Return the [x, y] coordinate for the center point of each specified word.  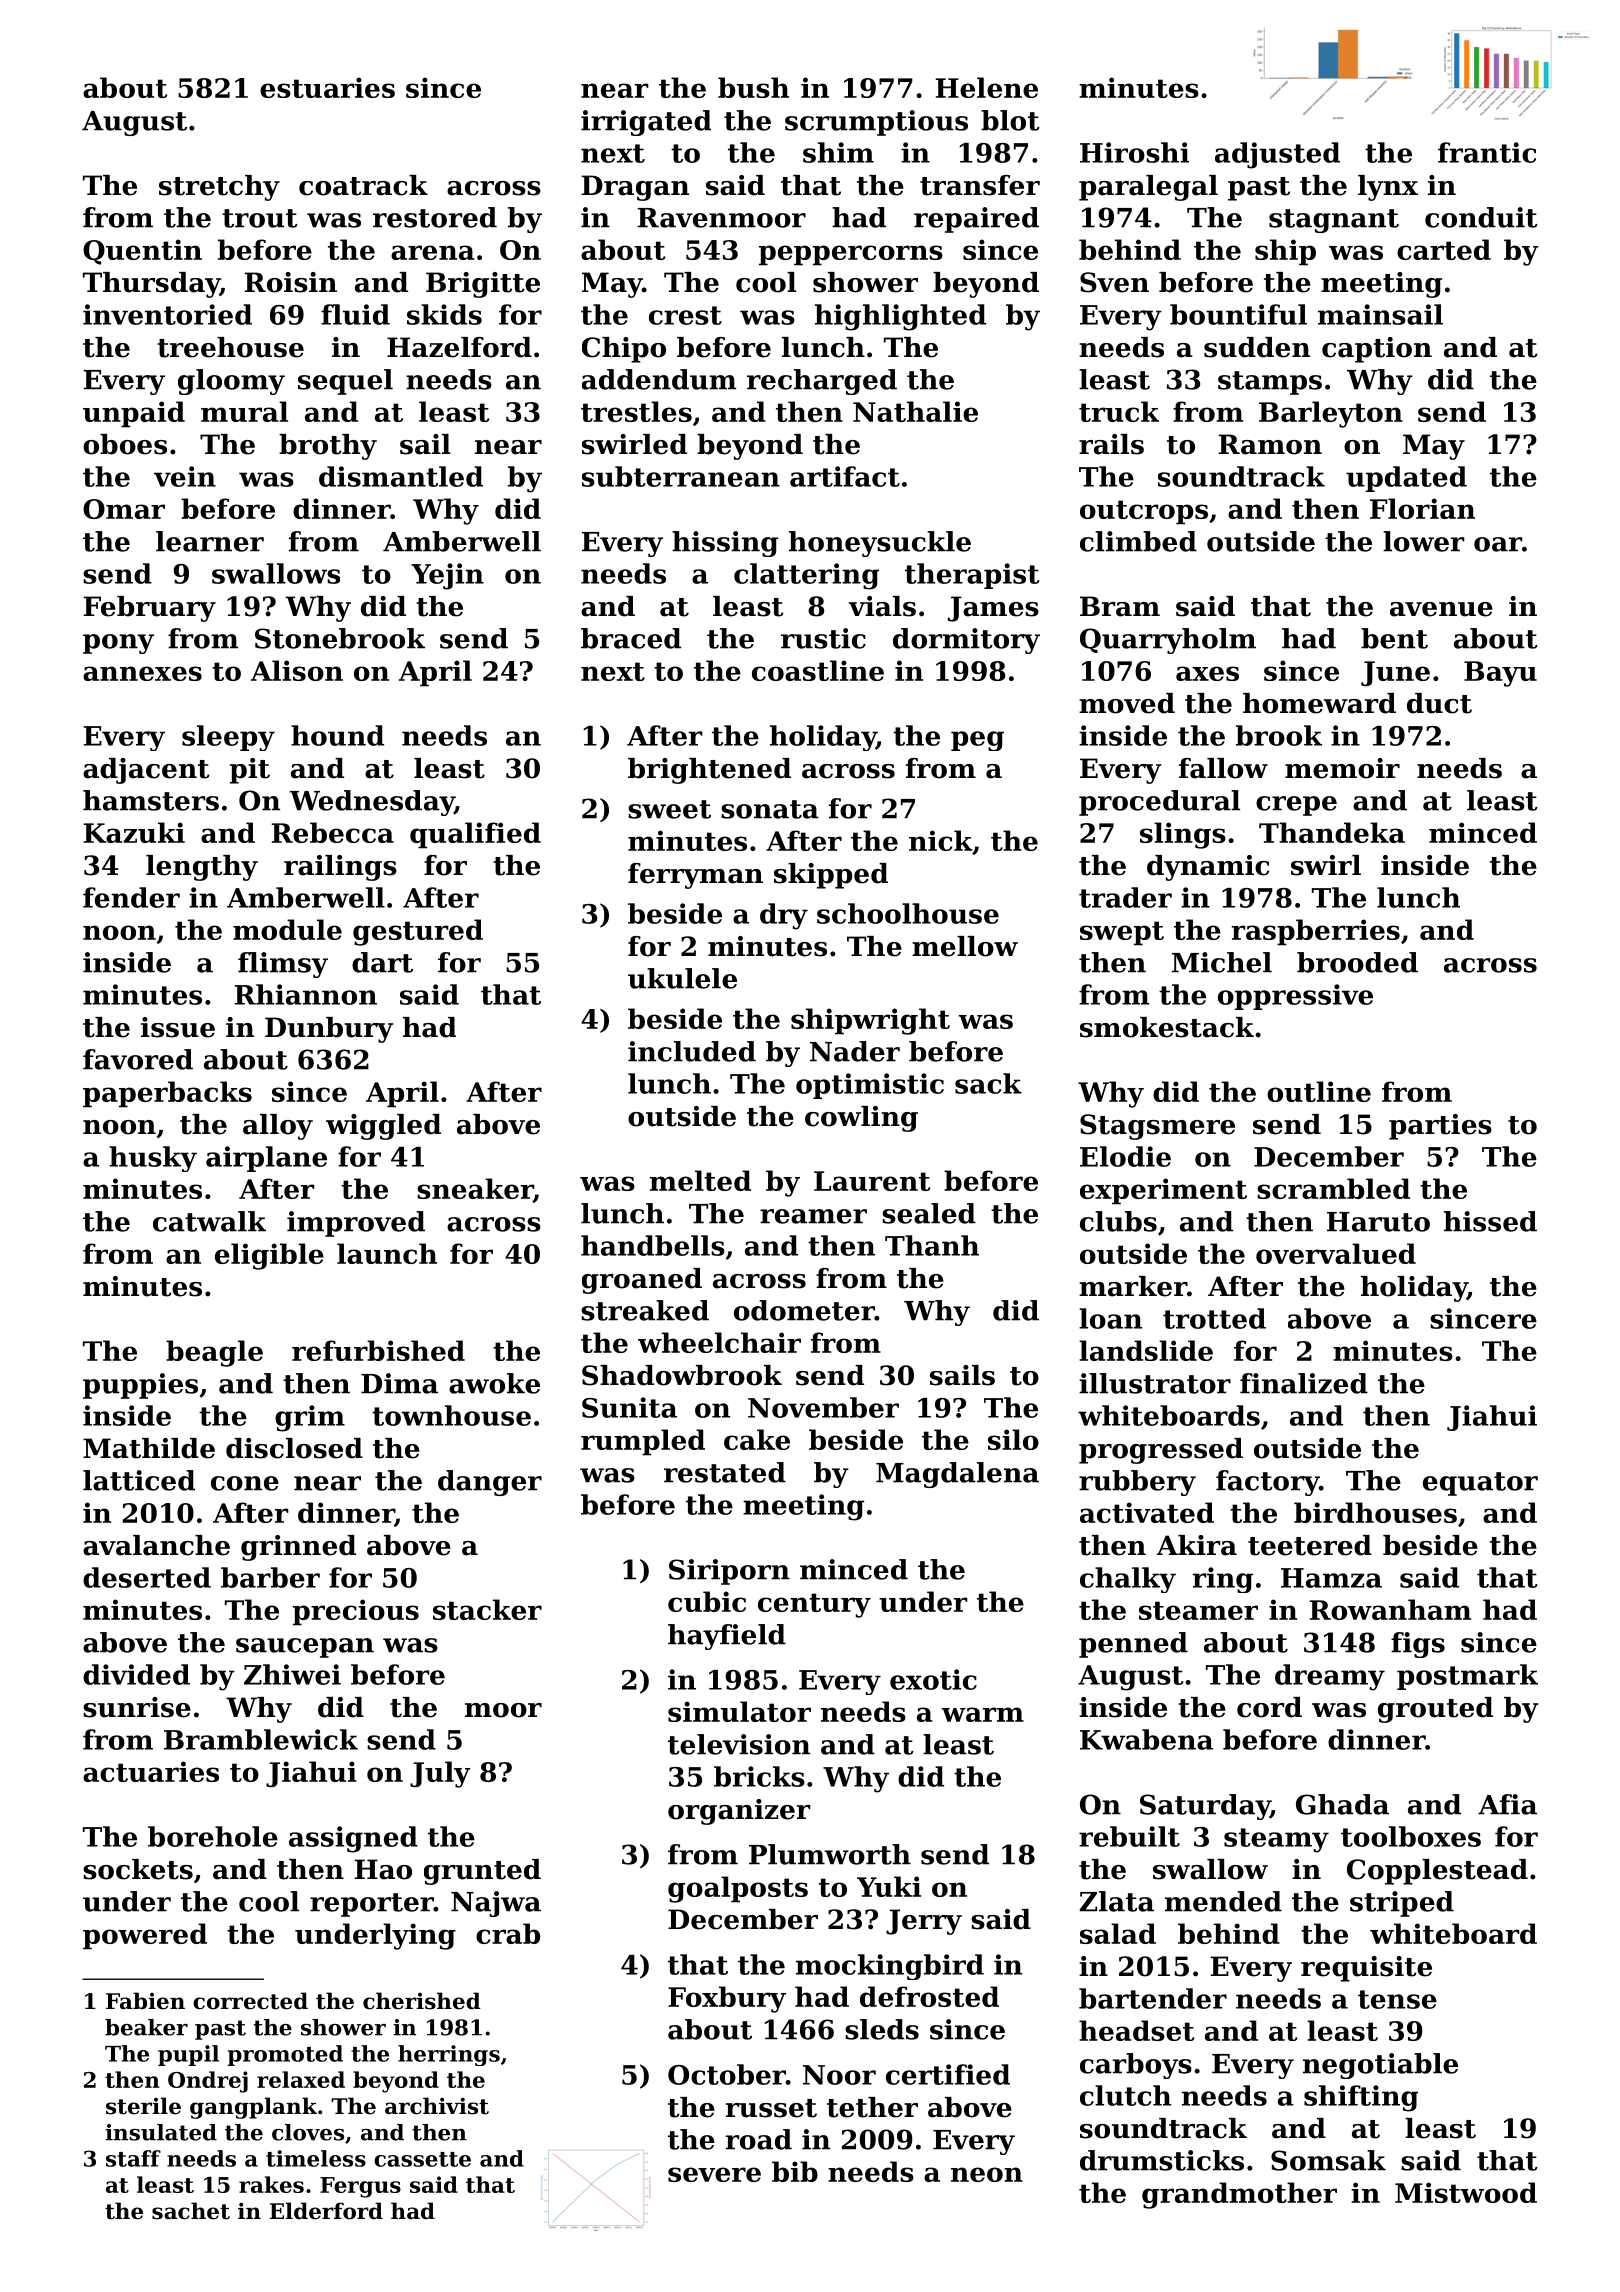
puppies [140, 1386]
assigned [353, 1839]
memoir [1342, 768]
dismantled [401, 476]
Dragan [635, 188]
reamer [813, 1216]
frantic [1487, 152]
